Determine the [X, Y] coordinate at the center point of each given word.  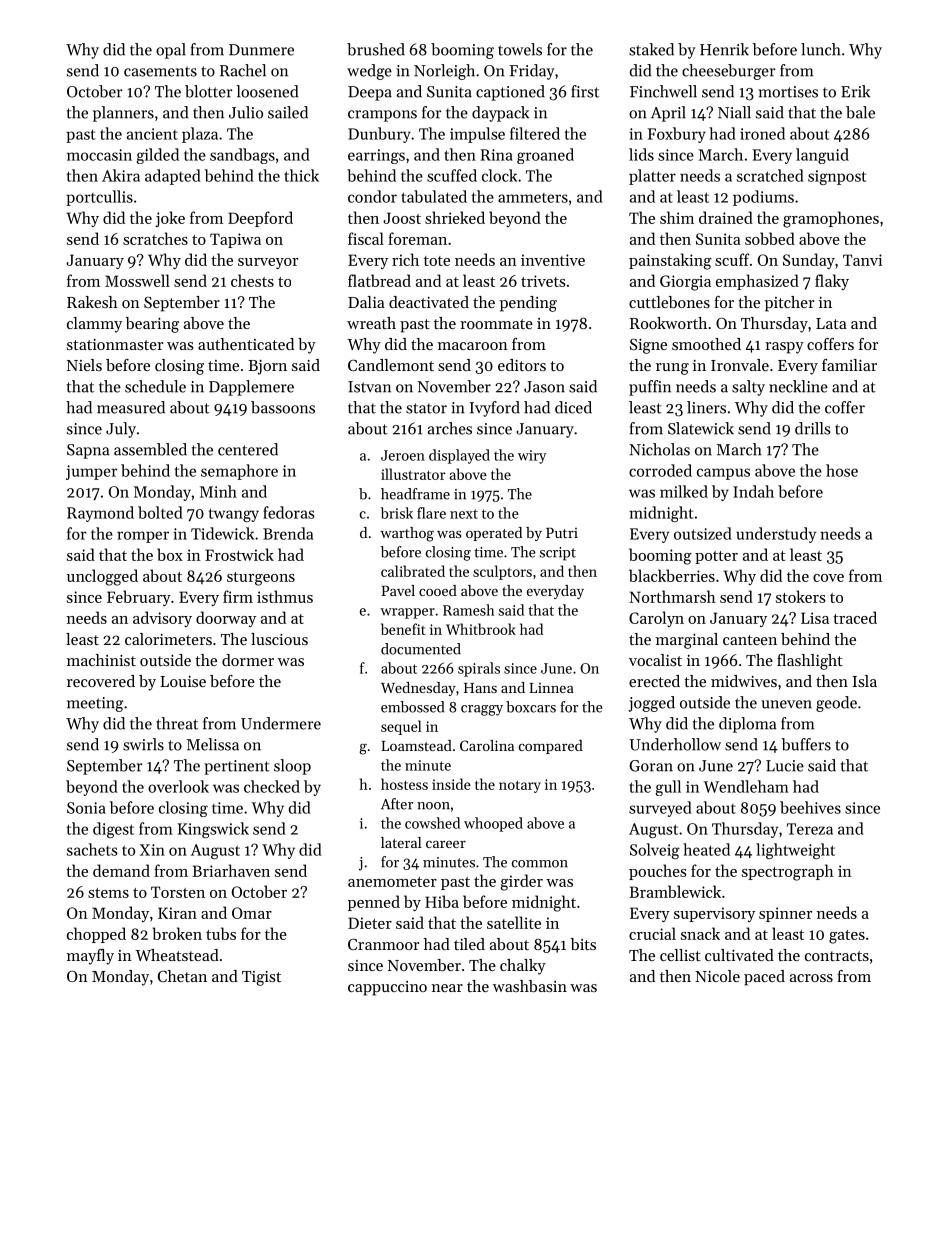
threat [177, 723]
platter [652, 177]
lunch [821, 49]
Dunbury [379, 135]
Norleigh [444, 72]
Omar [252, 913]
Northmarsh [672, 596]
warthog [407, 534]
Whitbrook [481, 629]
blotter [209, 91]
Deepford [260, 219]
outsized [703, 533]
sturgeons [261, 579]
